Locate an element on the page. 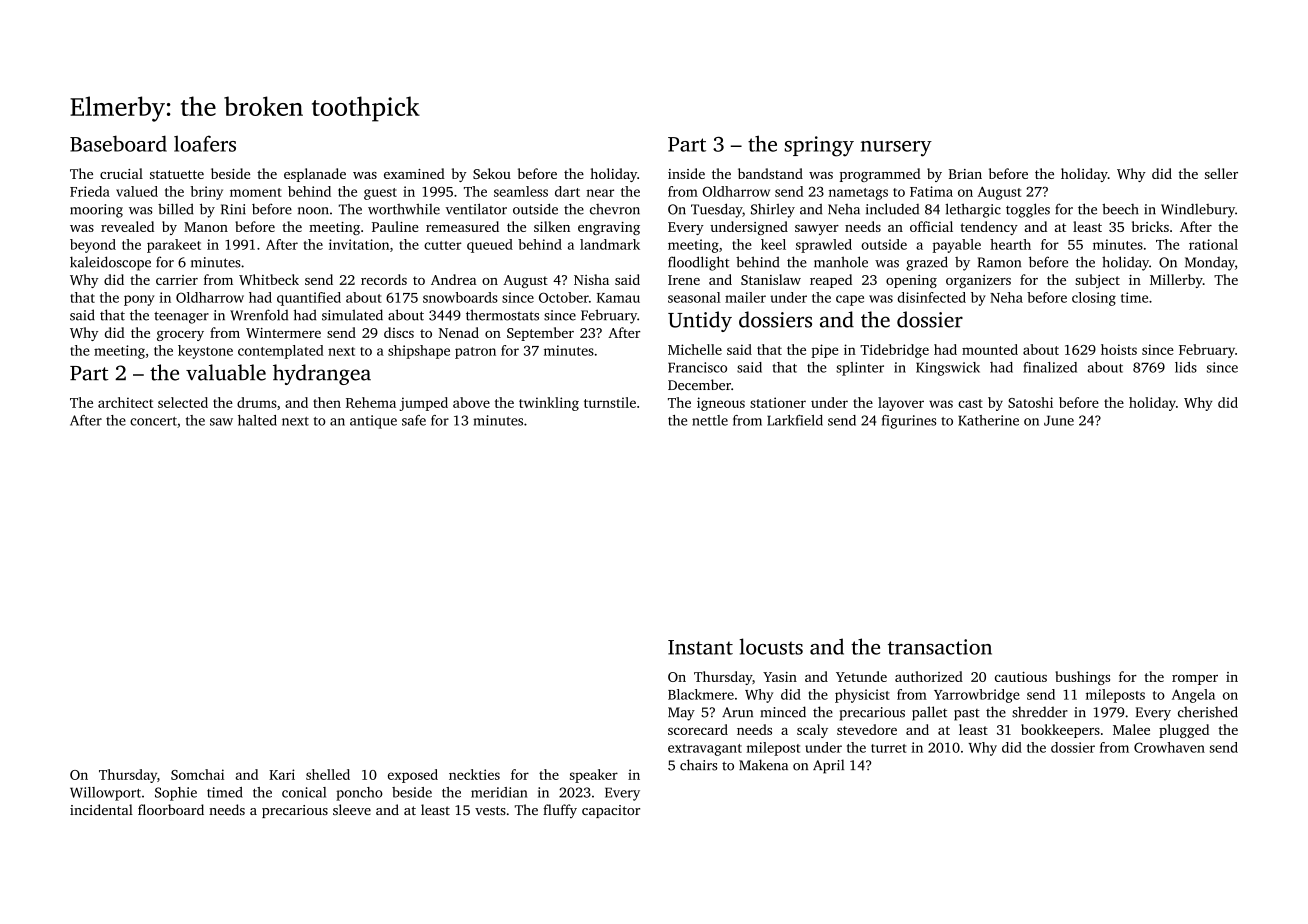 The height and width of the image is (924, 1308). Instant is located at coordinates (700, 647).
